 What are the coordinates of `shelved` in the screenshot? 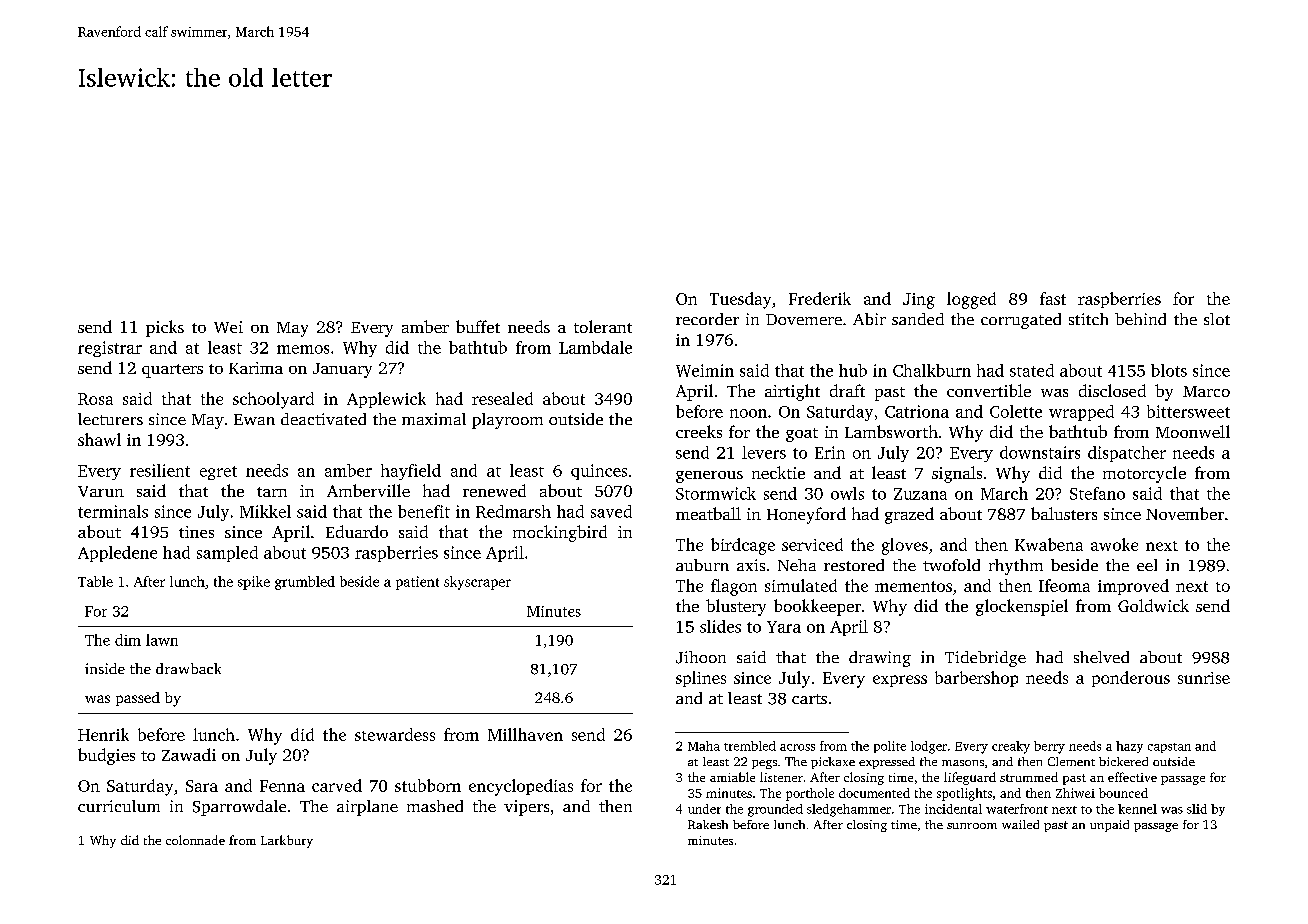 It's located at (1101, 657).
